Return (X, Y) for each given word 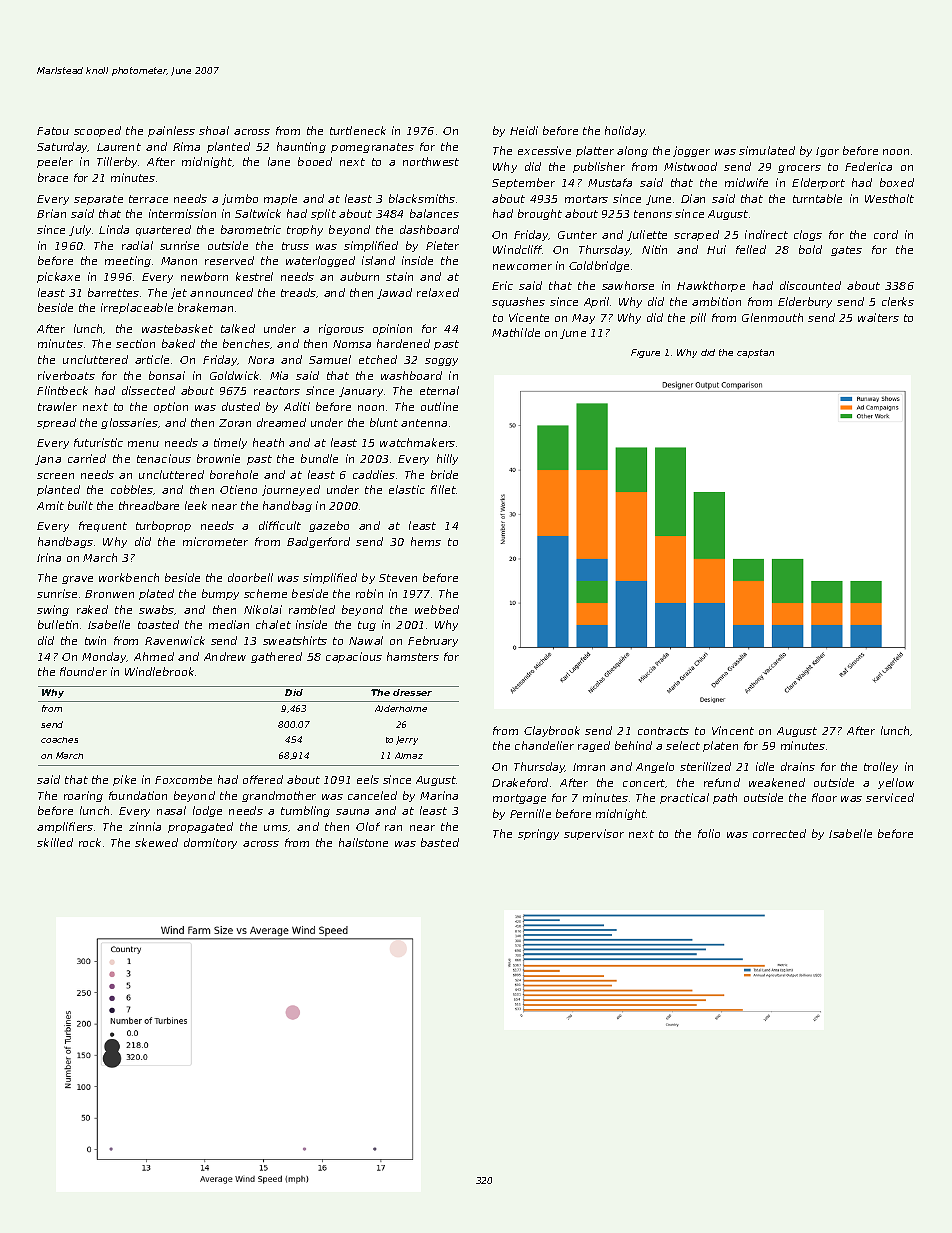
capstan (755, 353)
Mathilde (516, 332)
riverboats (66, 375)
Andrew (225, 656)
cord (886, 234)
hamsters (413, 656)
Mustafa (610, 182)
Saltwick (258, 213)
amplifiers (65, 827)
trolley (881, 767)
